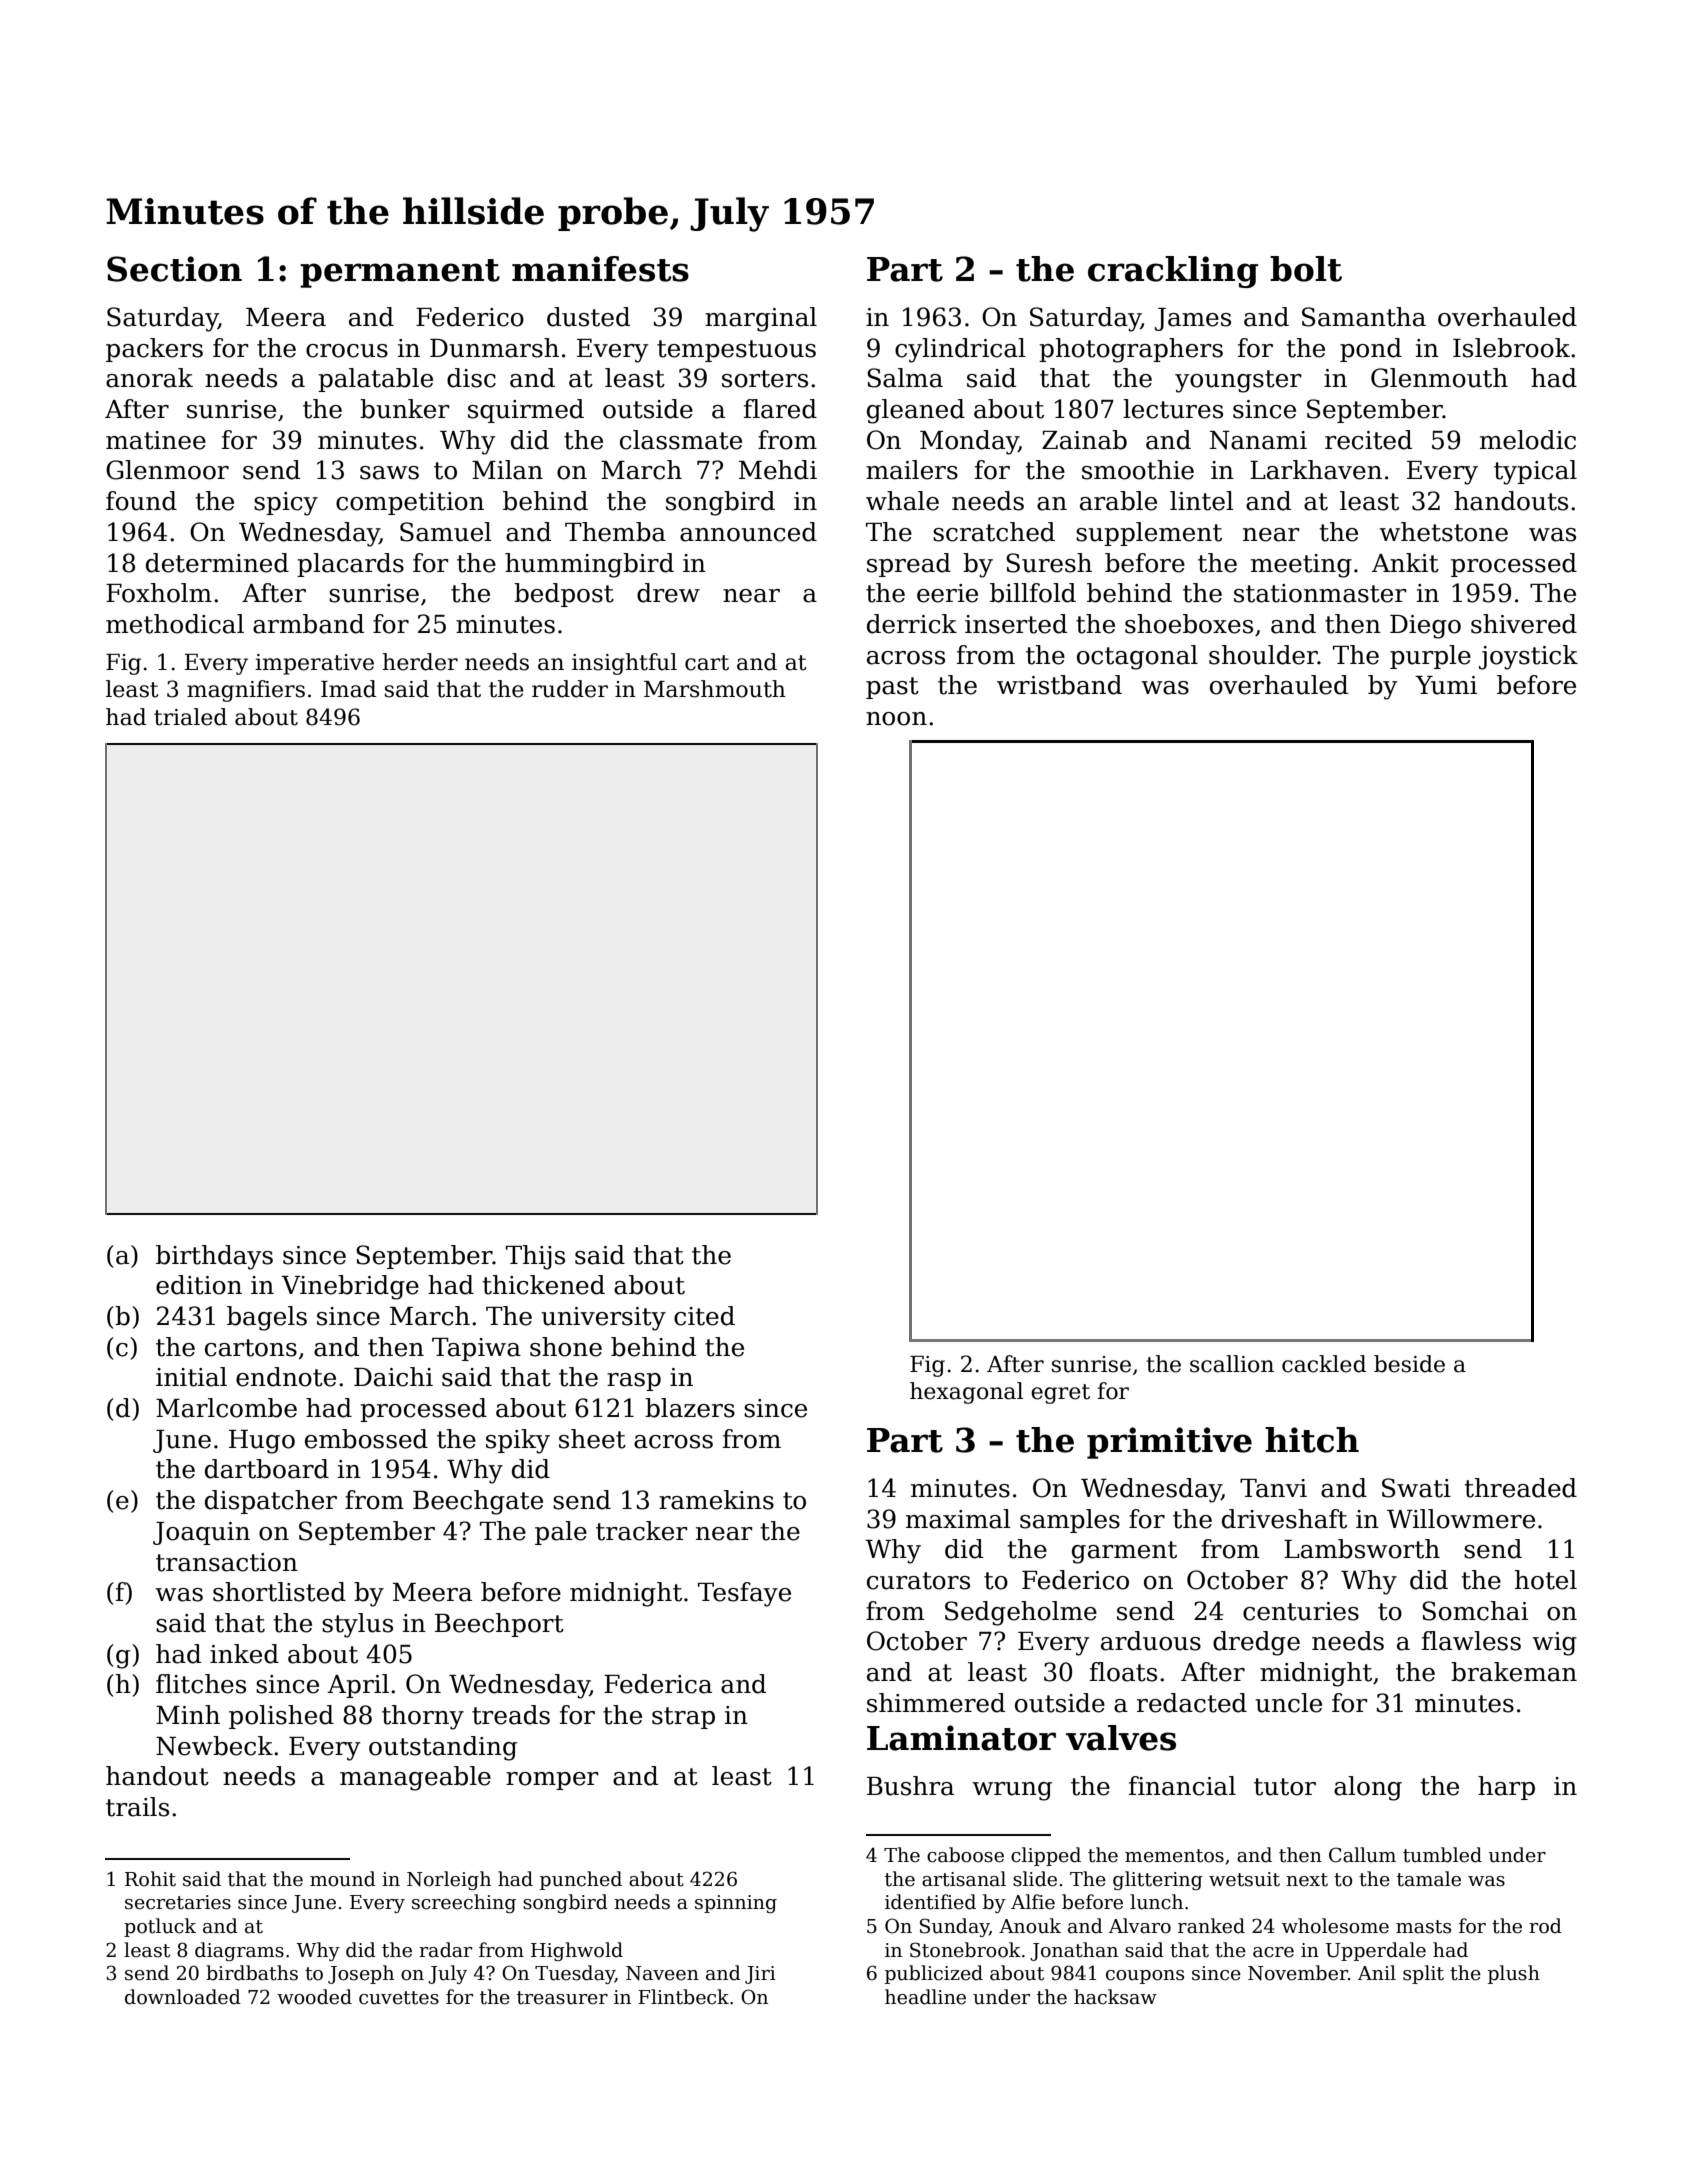  What do you see at coordinates (896, 719) in the image?
I see `noon` at bounding box center [896, 719].
